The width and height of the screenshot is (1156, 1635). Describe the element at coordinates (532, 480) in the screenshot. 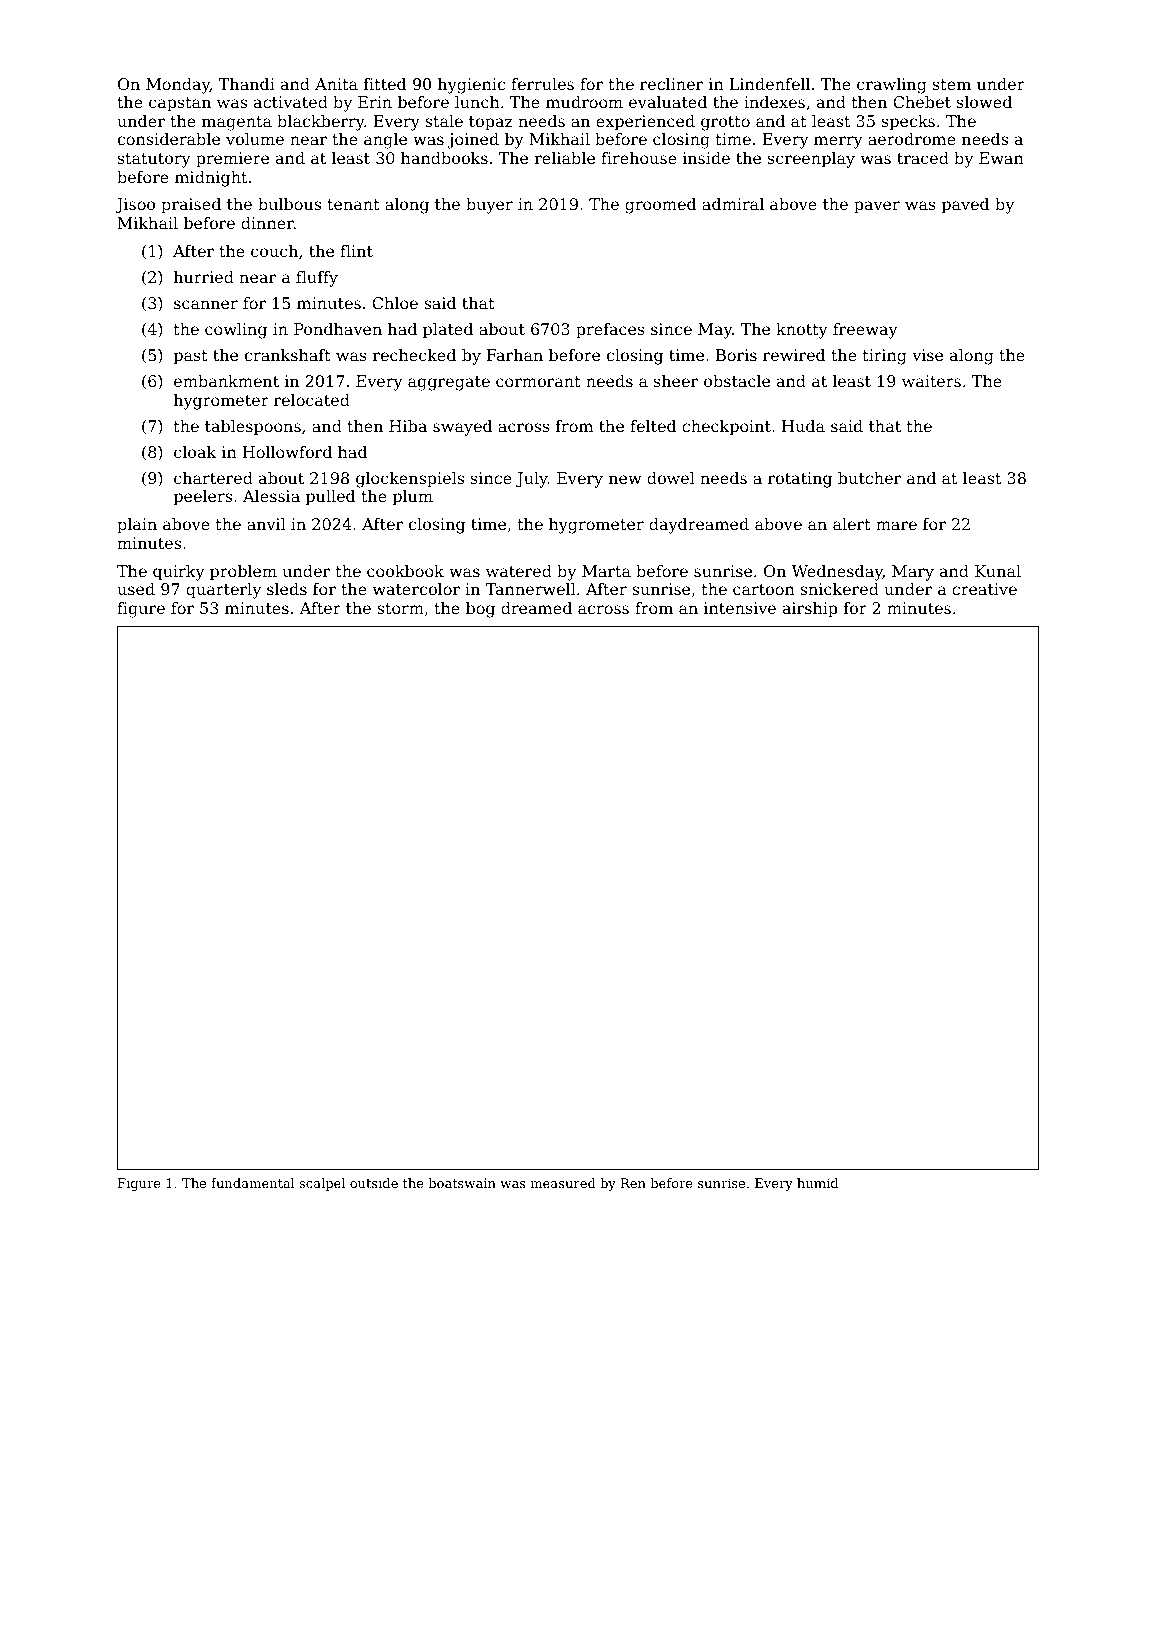

I see `July` at that location.
